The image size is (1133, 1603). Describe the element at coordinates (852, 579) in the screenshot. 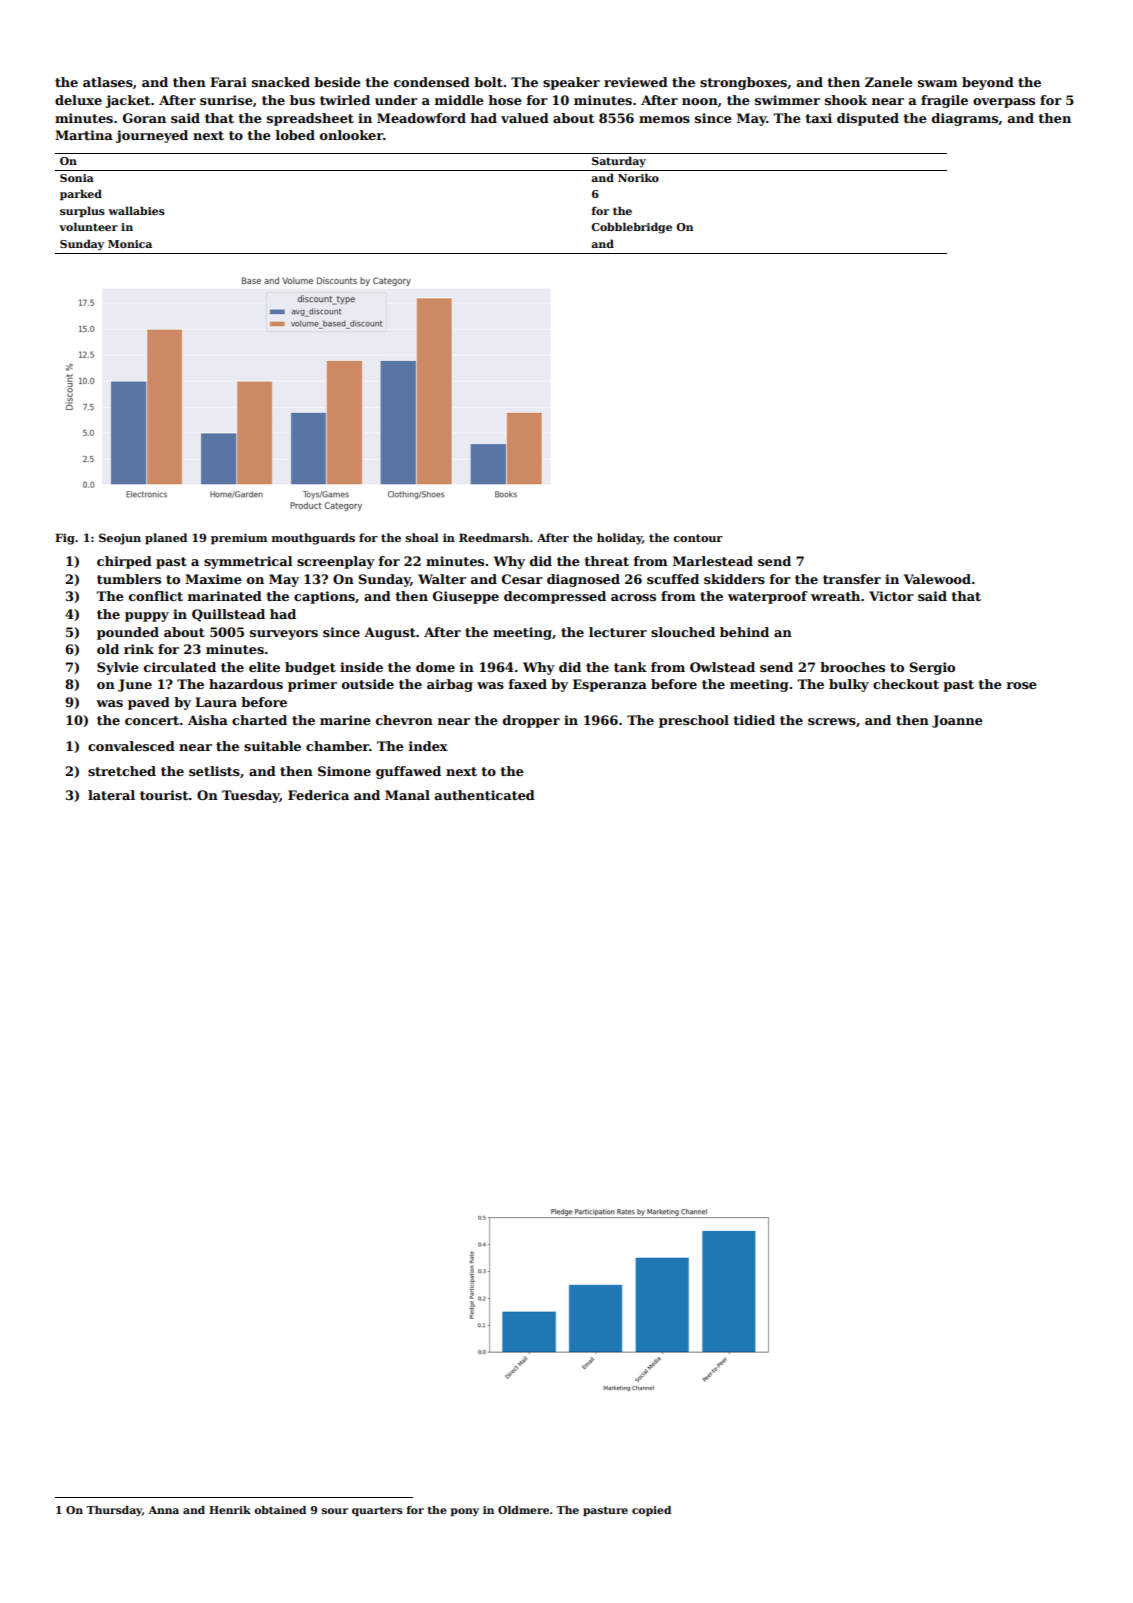

I see `transfer` at that location.
